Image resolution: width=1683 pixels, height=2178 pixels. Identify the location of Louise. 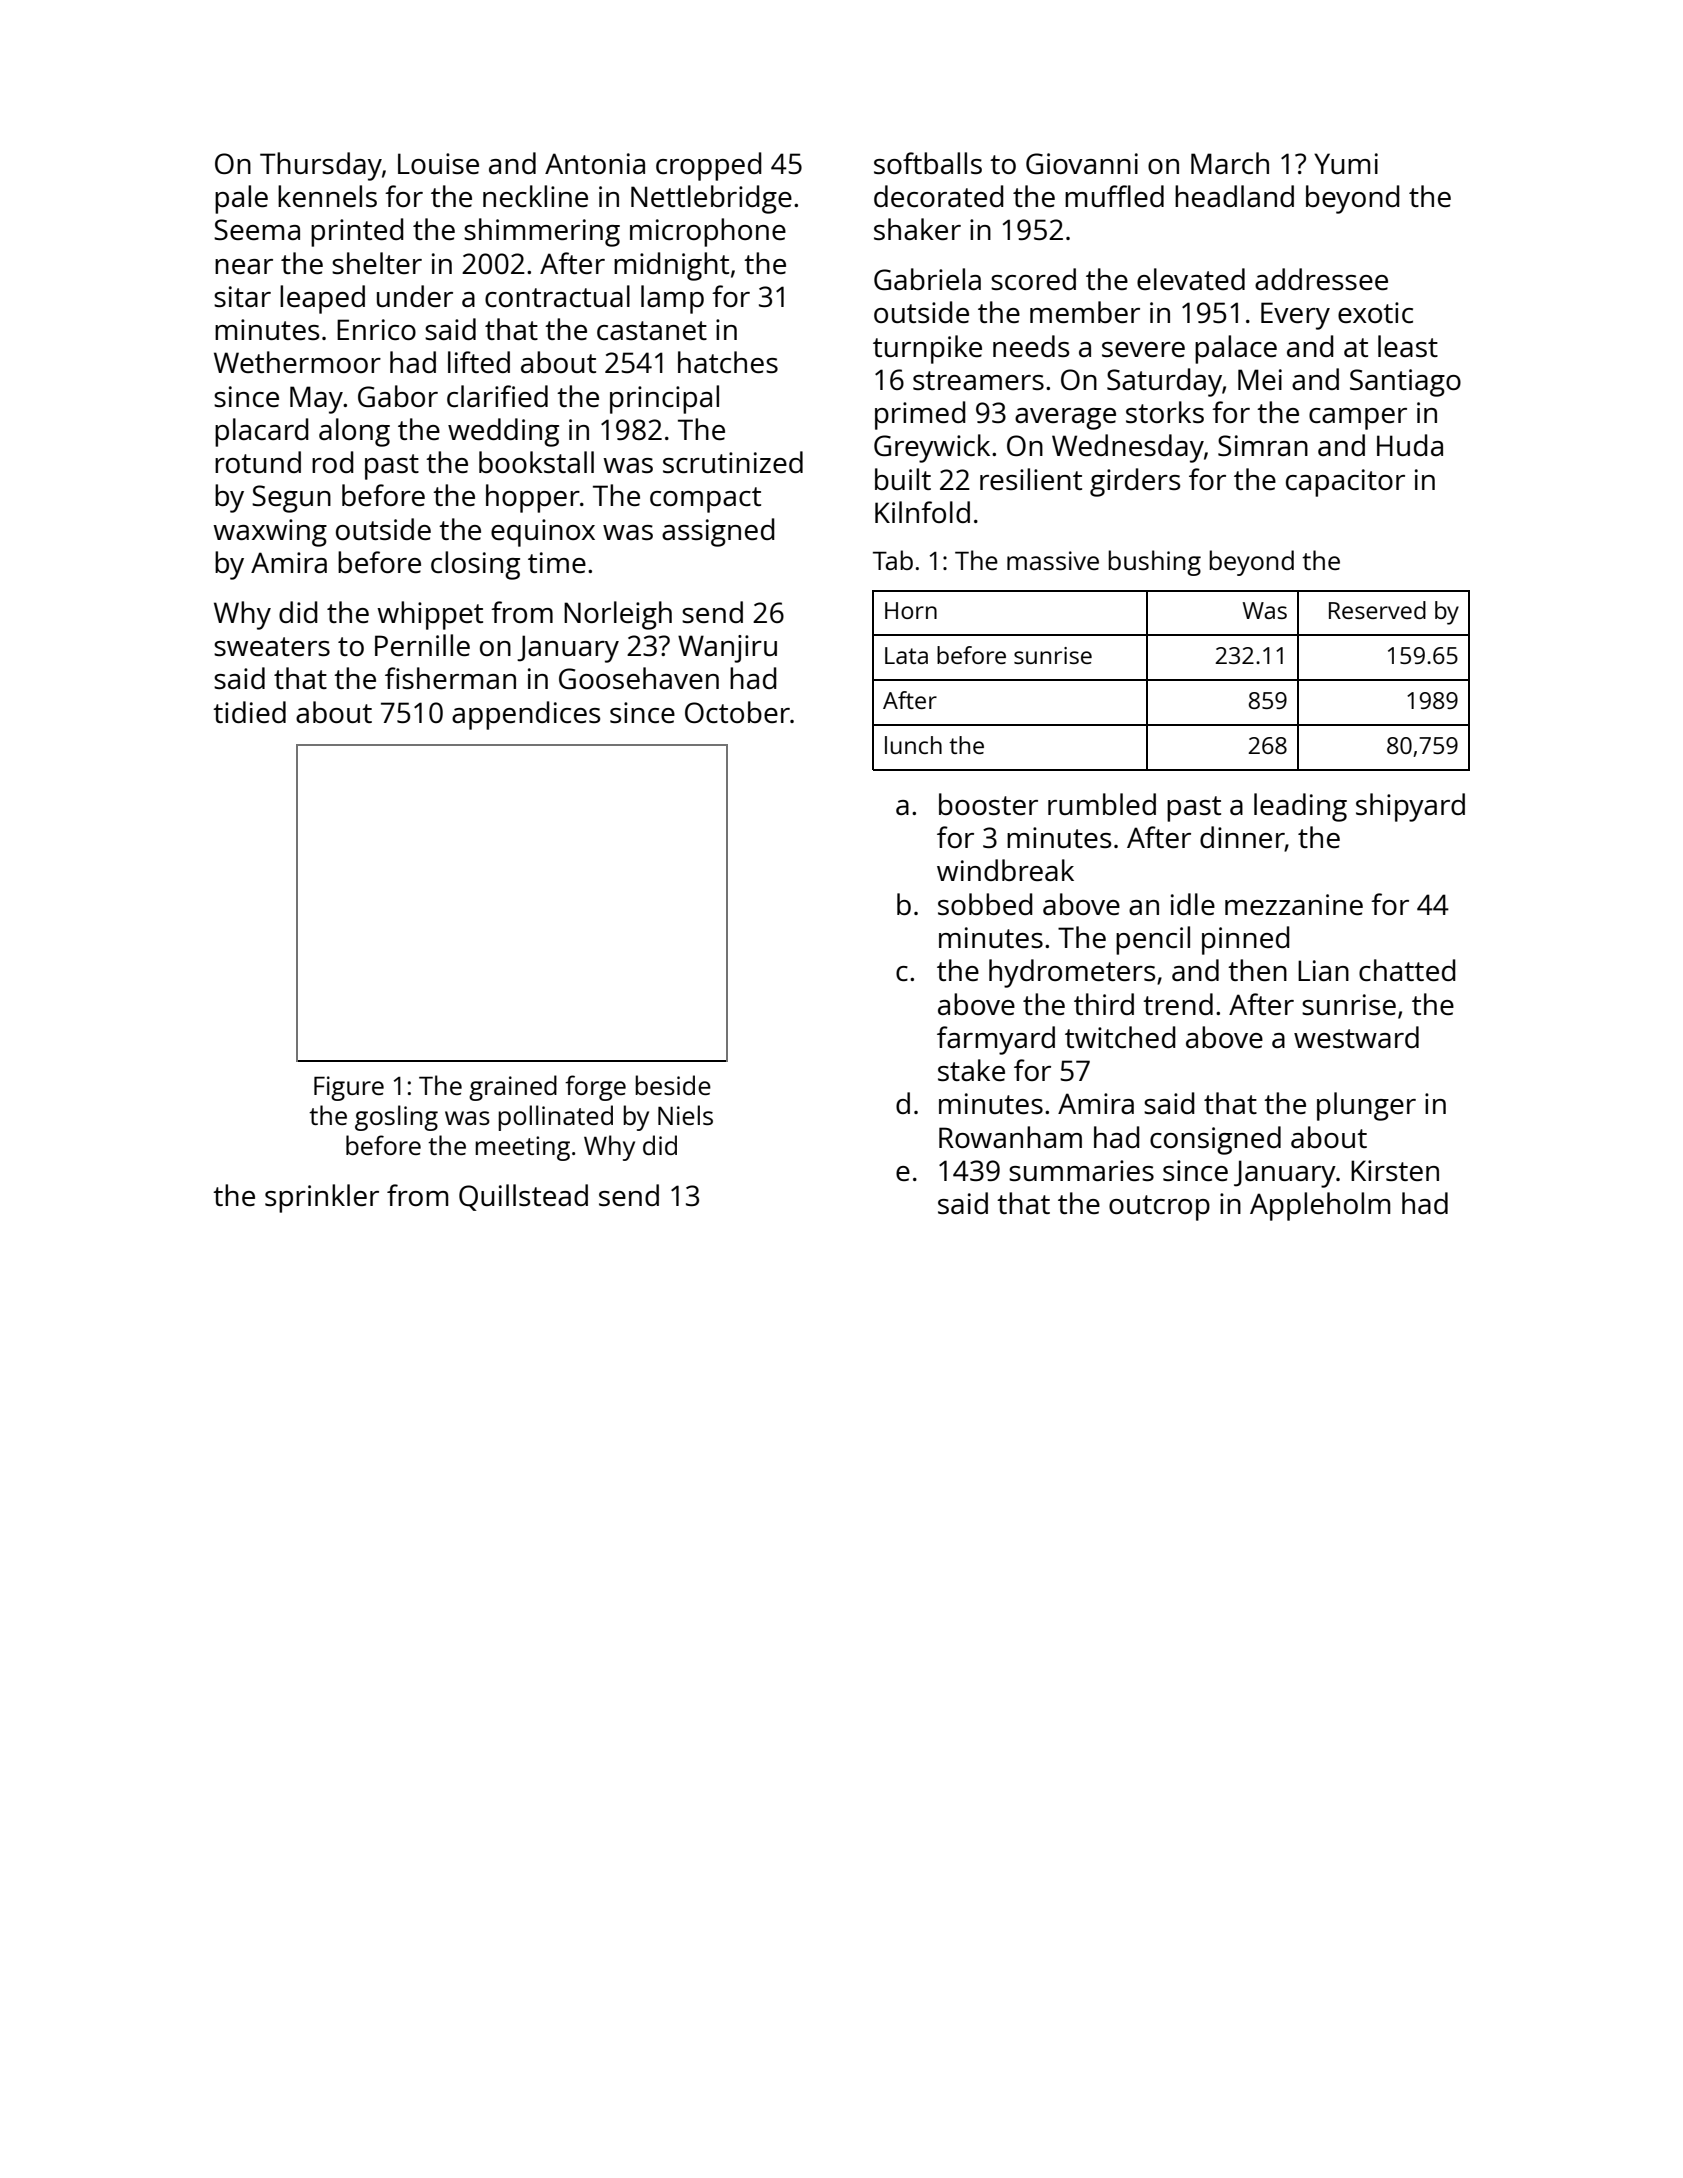
(438, 163).
